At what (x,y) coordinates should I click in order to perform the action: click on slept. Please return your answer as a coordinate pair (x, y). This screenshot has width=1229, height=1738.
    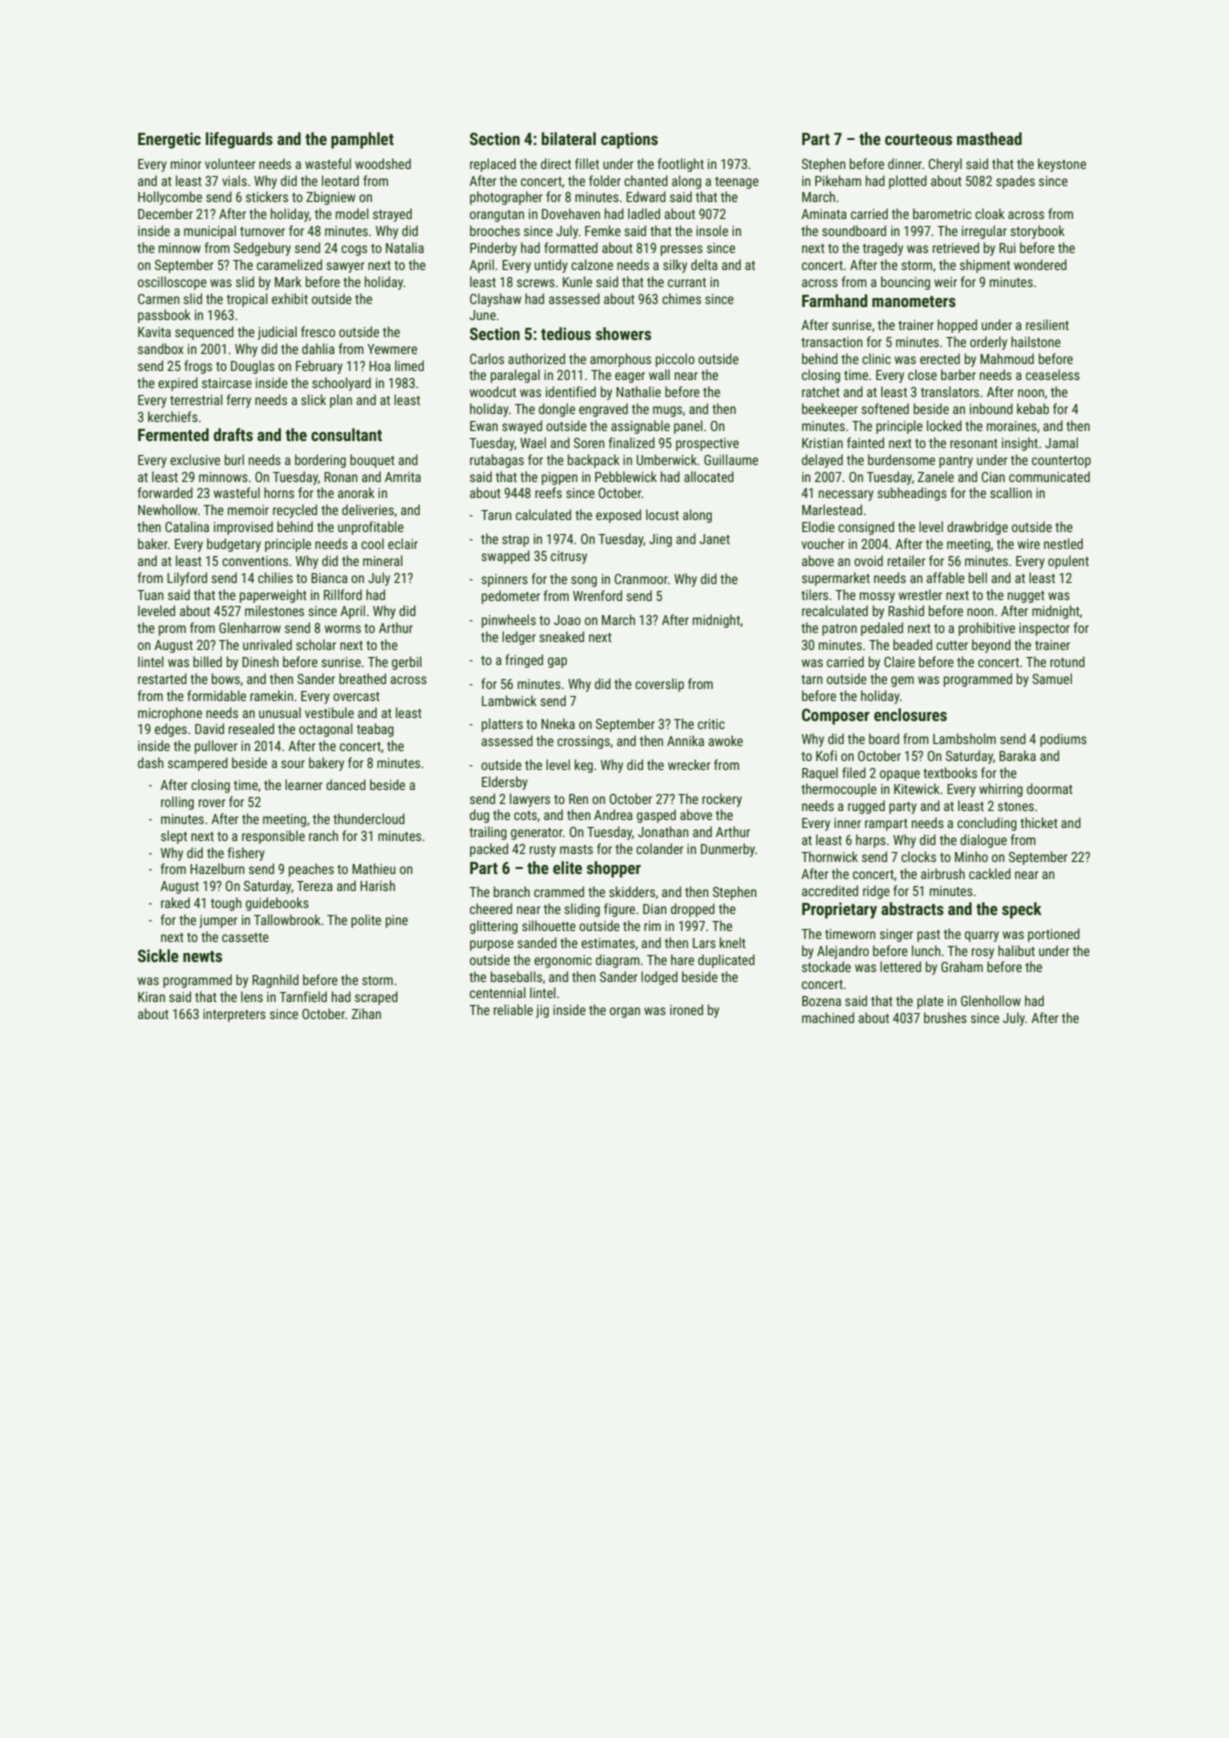
    Looking at the image, I should click on (174, 837).
